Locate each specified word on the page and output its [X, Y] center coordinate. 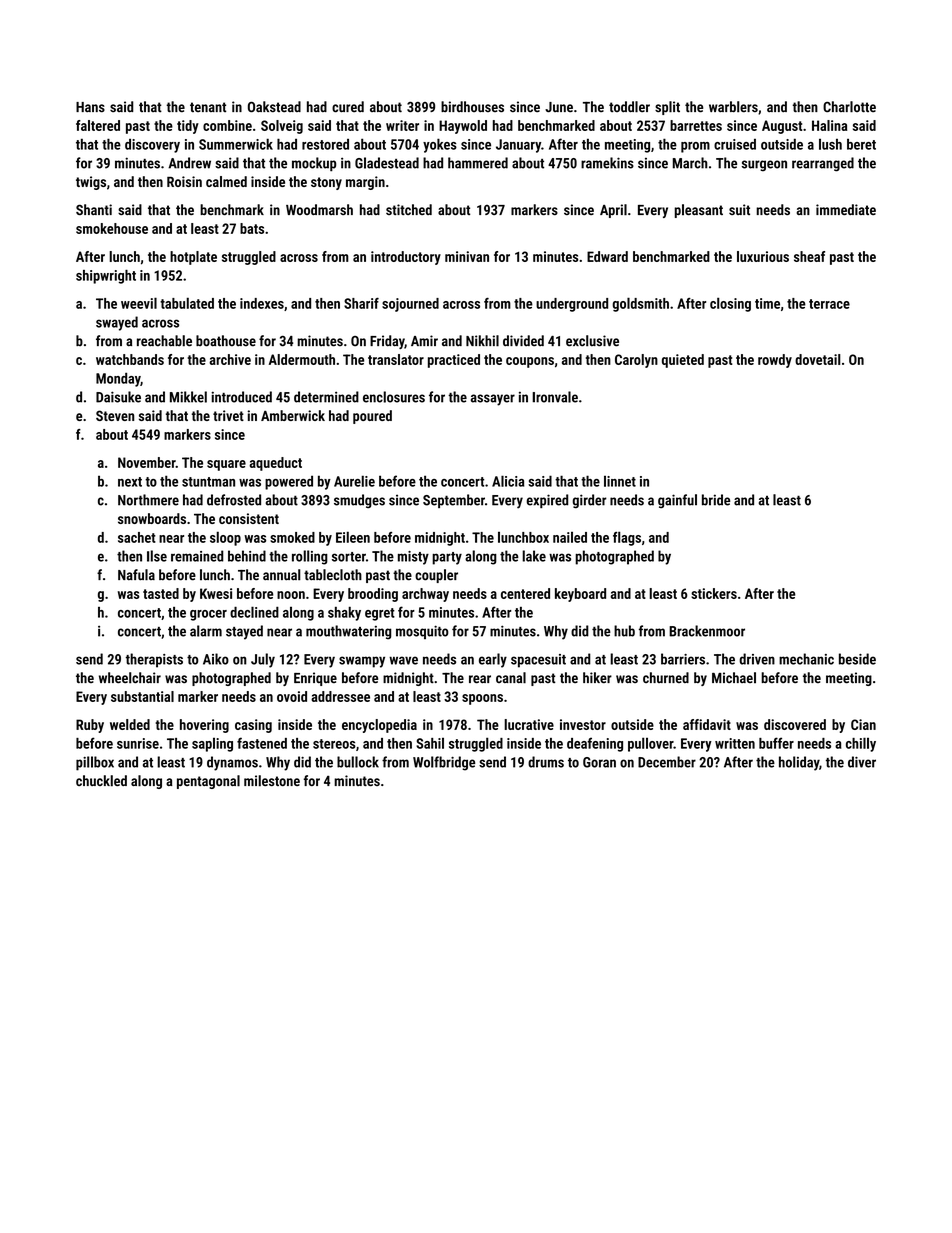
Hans [90, 107]
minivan [467, 256]
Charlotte [849, 107]
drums [546, 762]
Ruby [90, 726]
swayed [117, 323]
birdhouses [472, 107]
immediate [846, 209]
